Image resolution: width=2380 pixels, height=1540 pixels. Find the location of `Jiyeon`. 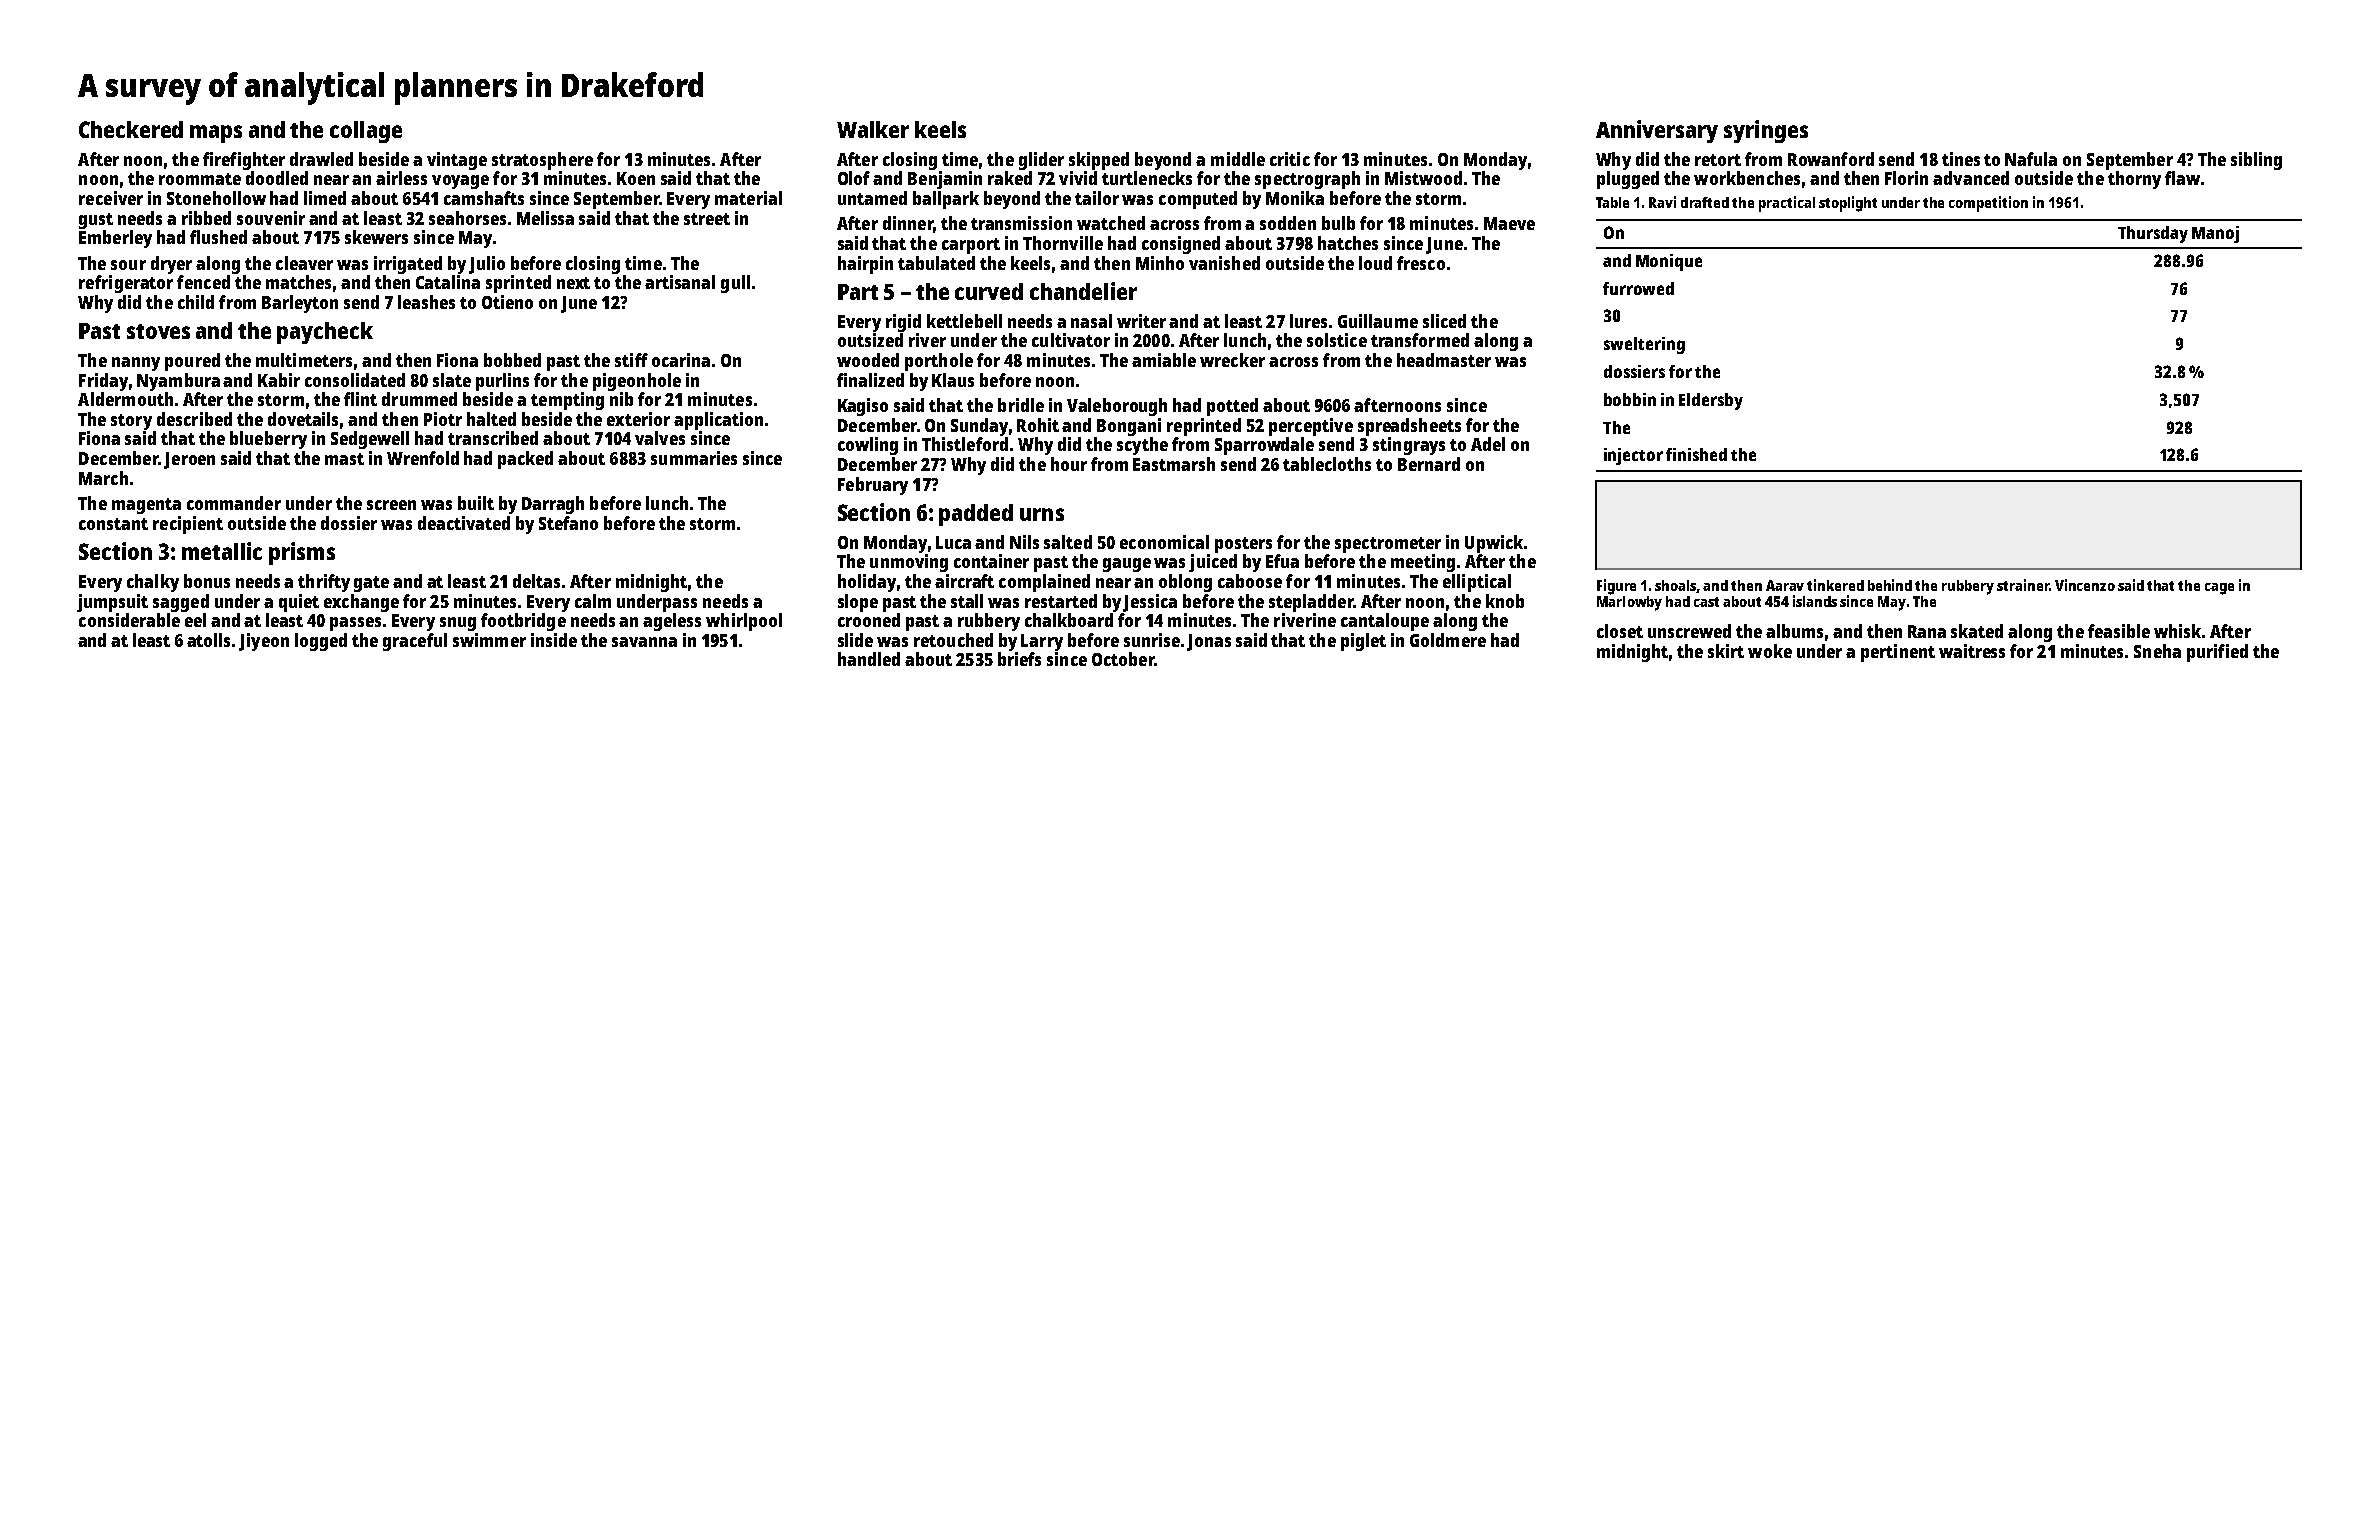

Jiyeon is located at coordinates (264, 642).
